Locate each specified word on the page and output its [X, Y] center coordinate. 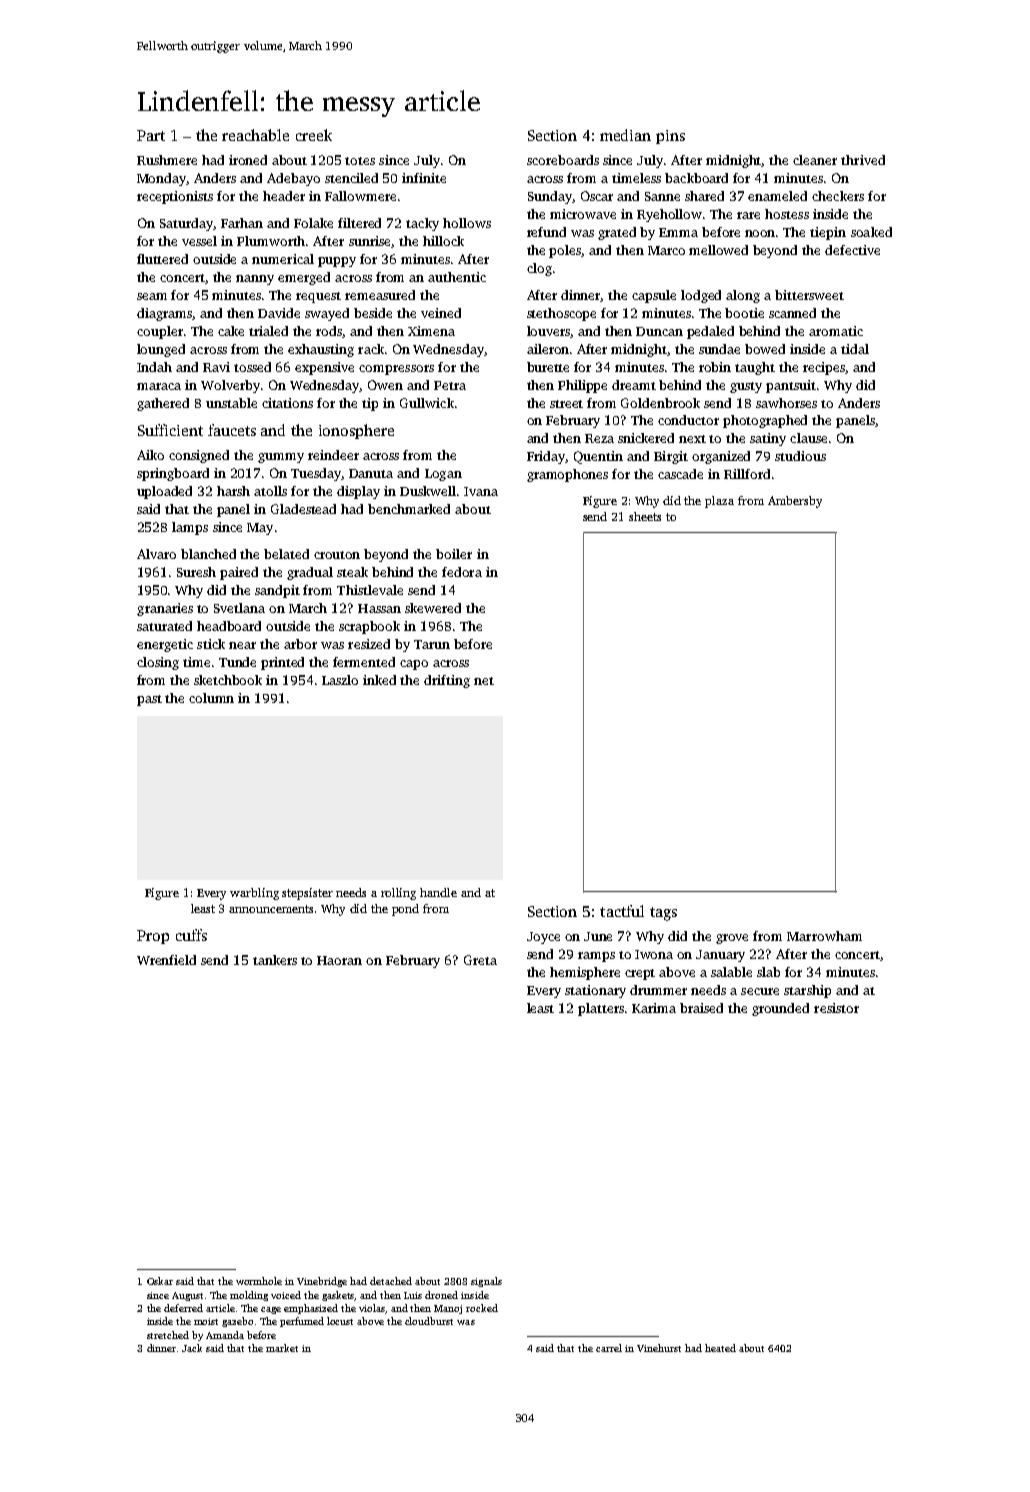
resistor [836, 1008]
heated [720, 1348]
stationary [595, 991]
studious [800, 456]
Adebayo [293, 179]
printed [282, 663]
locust [340, 1321]
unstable [231, 403]
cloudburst [429, 1321]
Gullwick [427, 403]
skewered [433, 608]
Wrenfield [166, 960]
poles [565, 251]
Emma [678, 232]
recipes [824, 368]
